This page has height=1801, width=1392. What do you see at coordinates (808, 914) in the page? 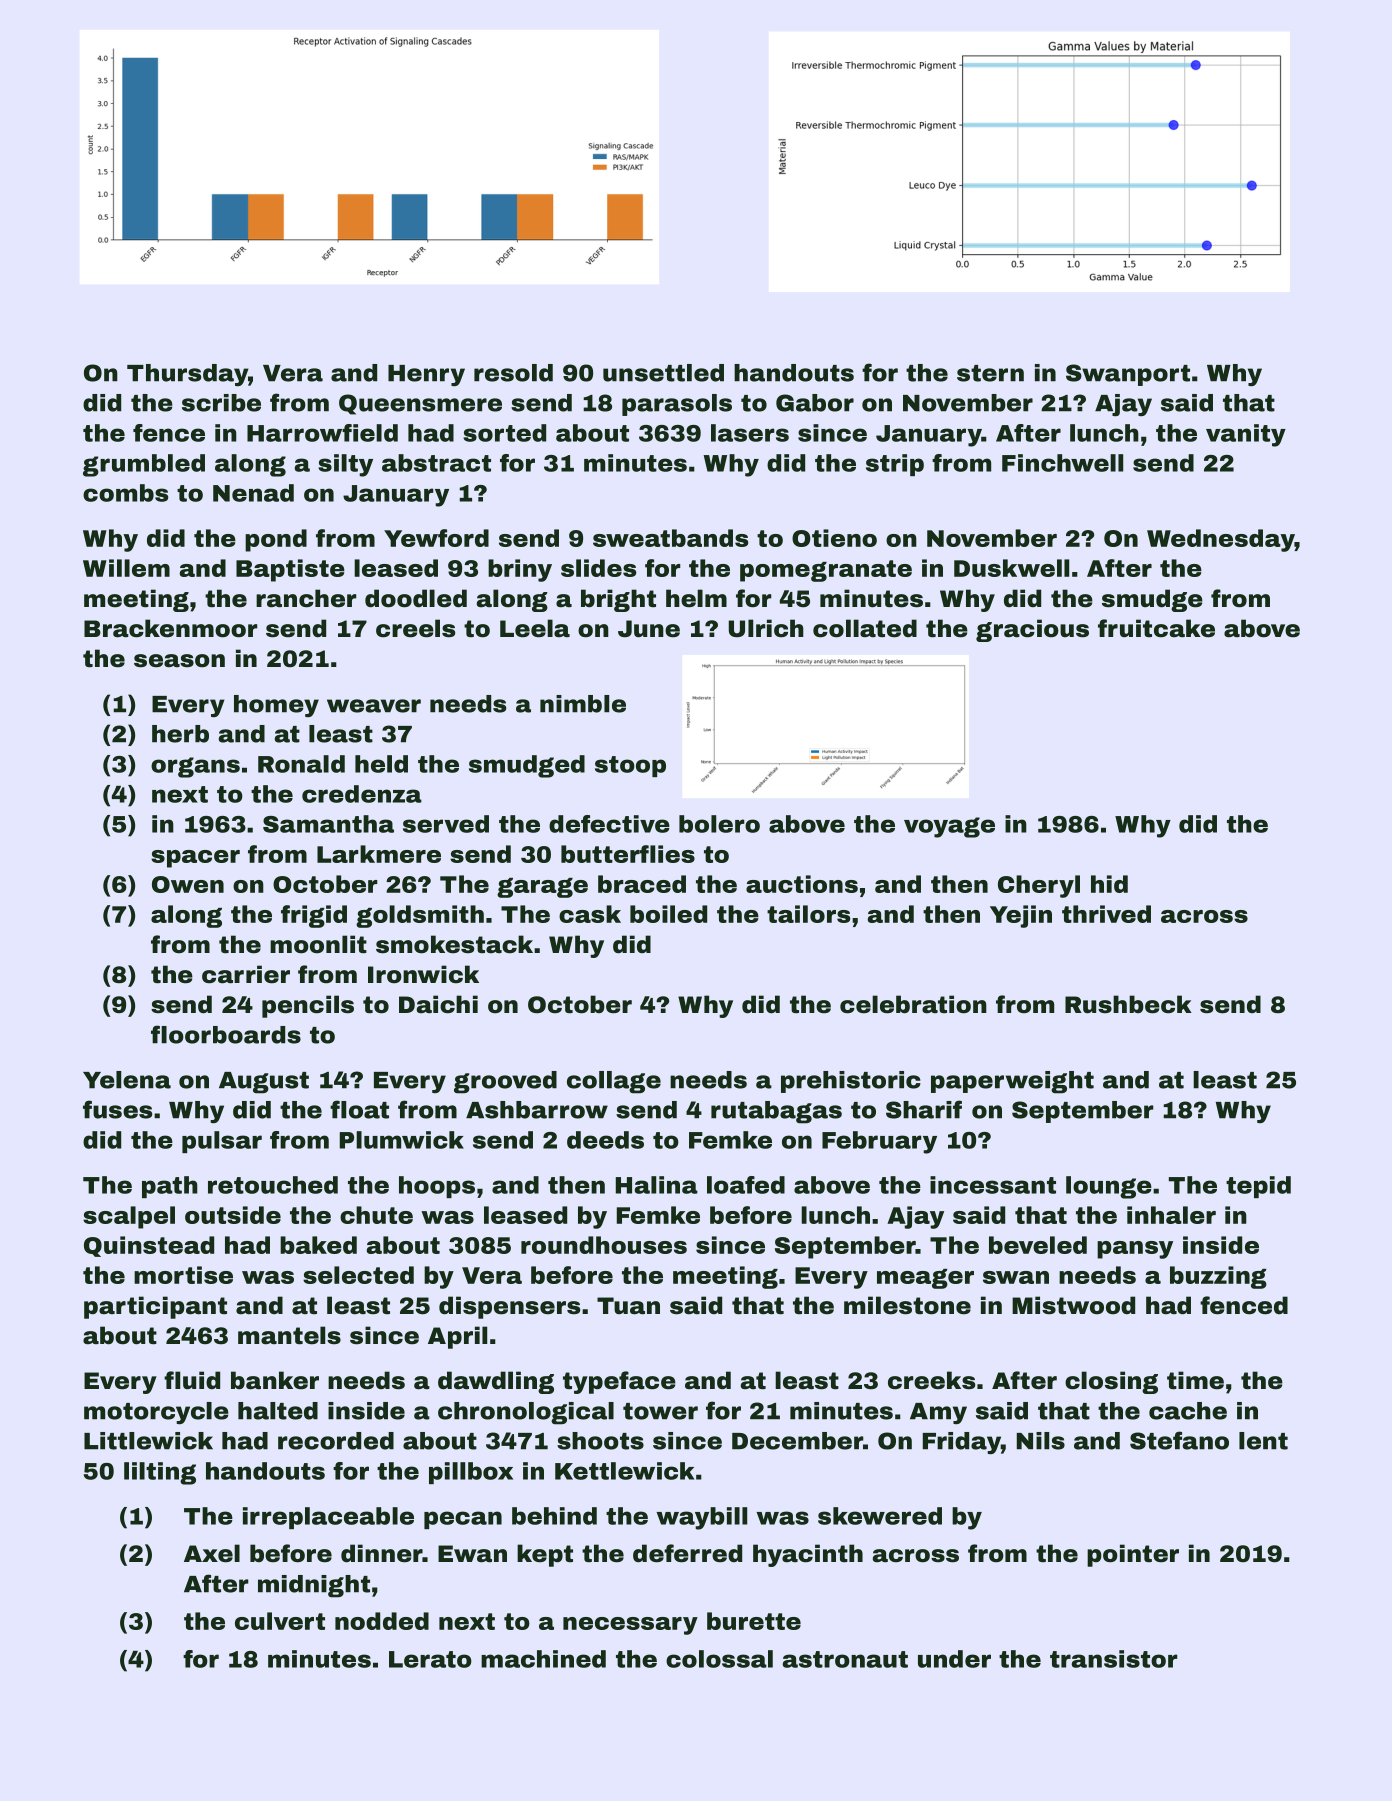
I see `tailors` at bounding box center [808, 914].
